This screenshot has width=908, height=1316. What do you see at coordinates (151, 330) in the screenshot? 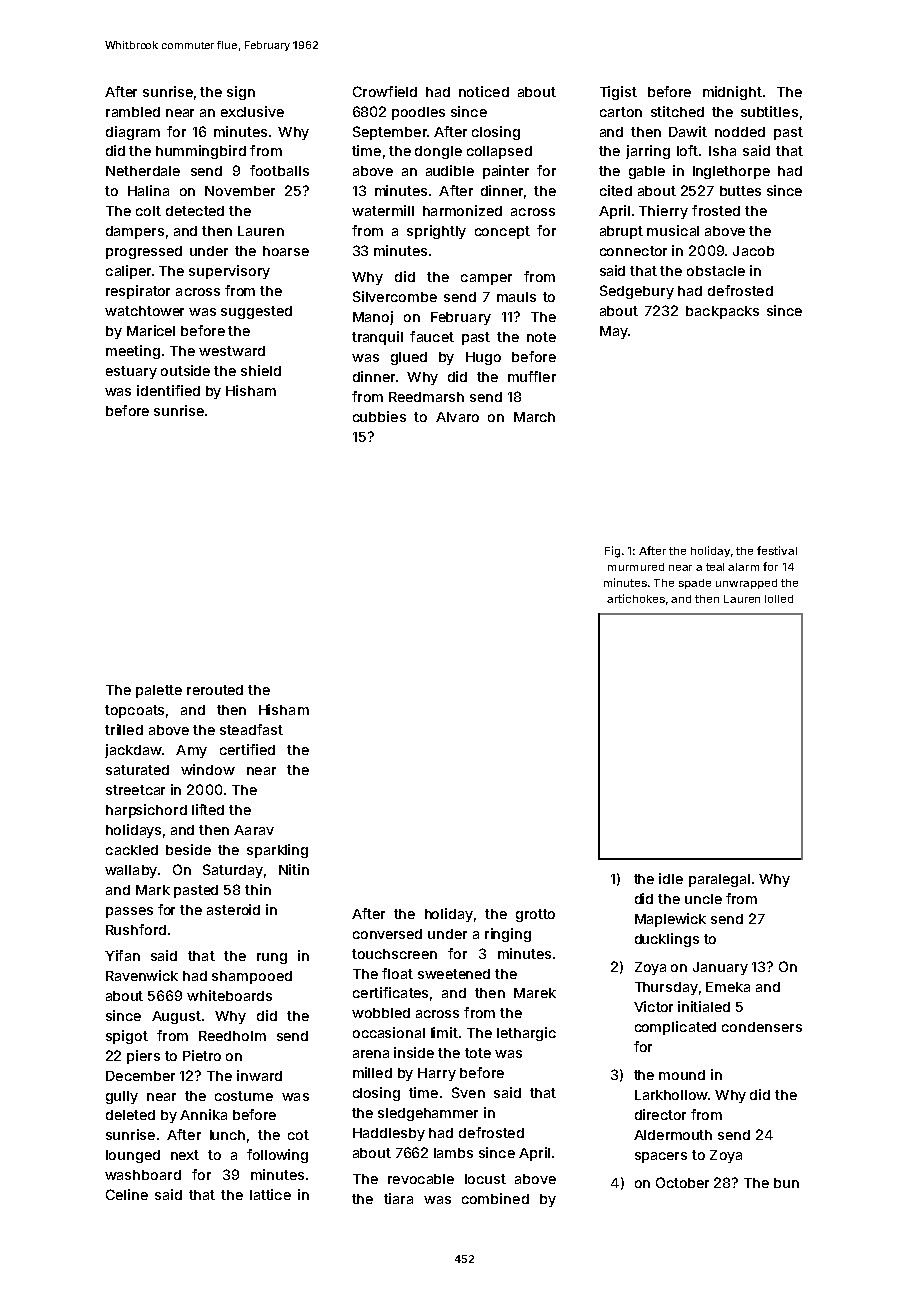
I see `Maricel` at bounding box center [151, 330].
